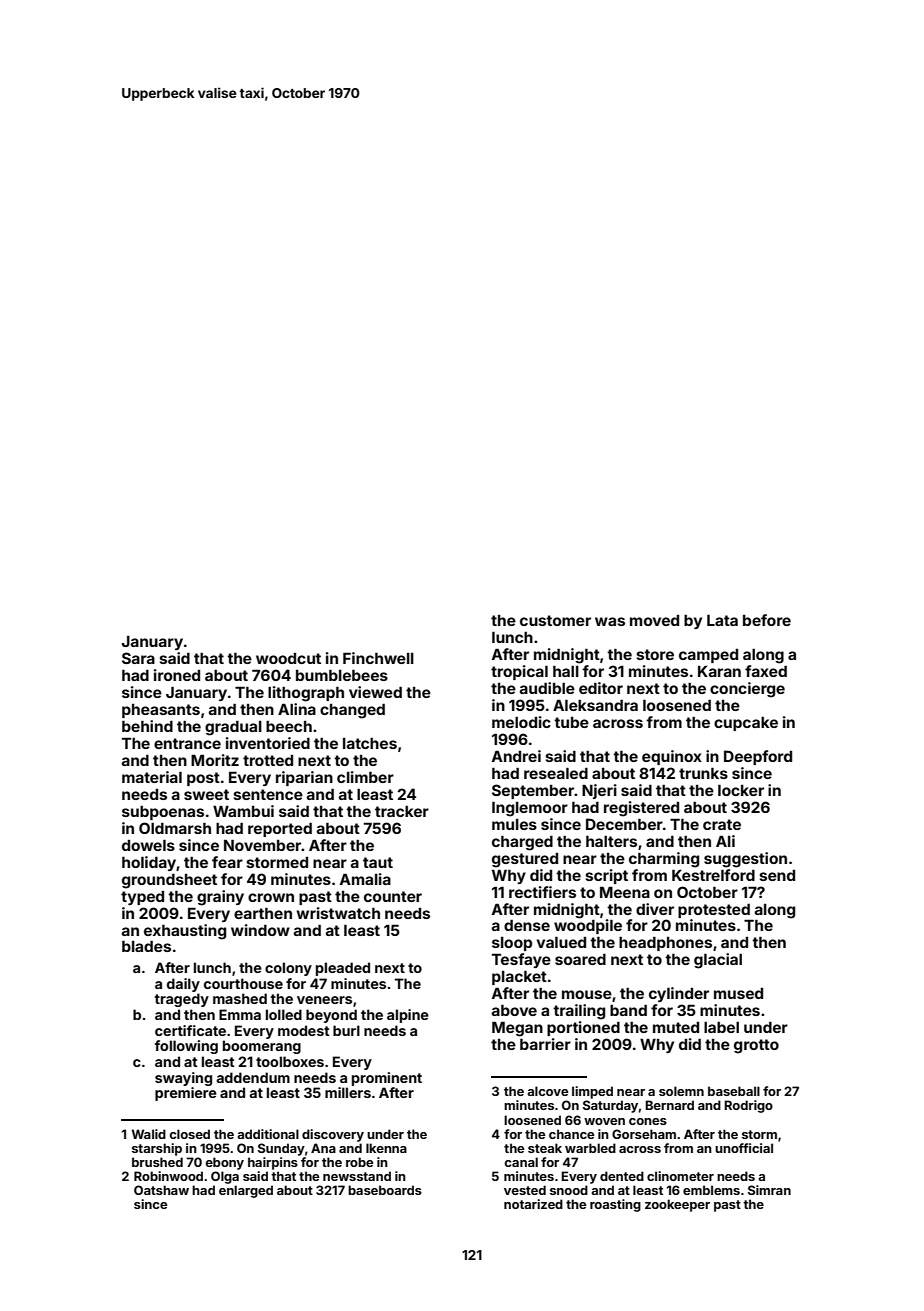 This image has height=1311, width=924. Describe the element at coordinates (679, 994) in the image. I see `cylinder` at that location.
